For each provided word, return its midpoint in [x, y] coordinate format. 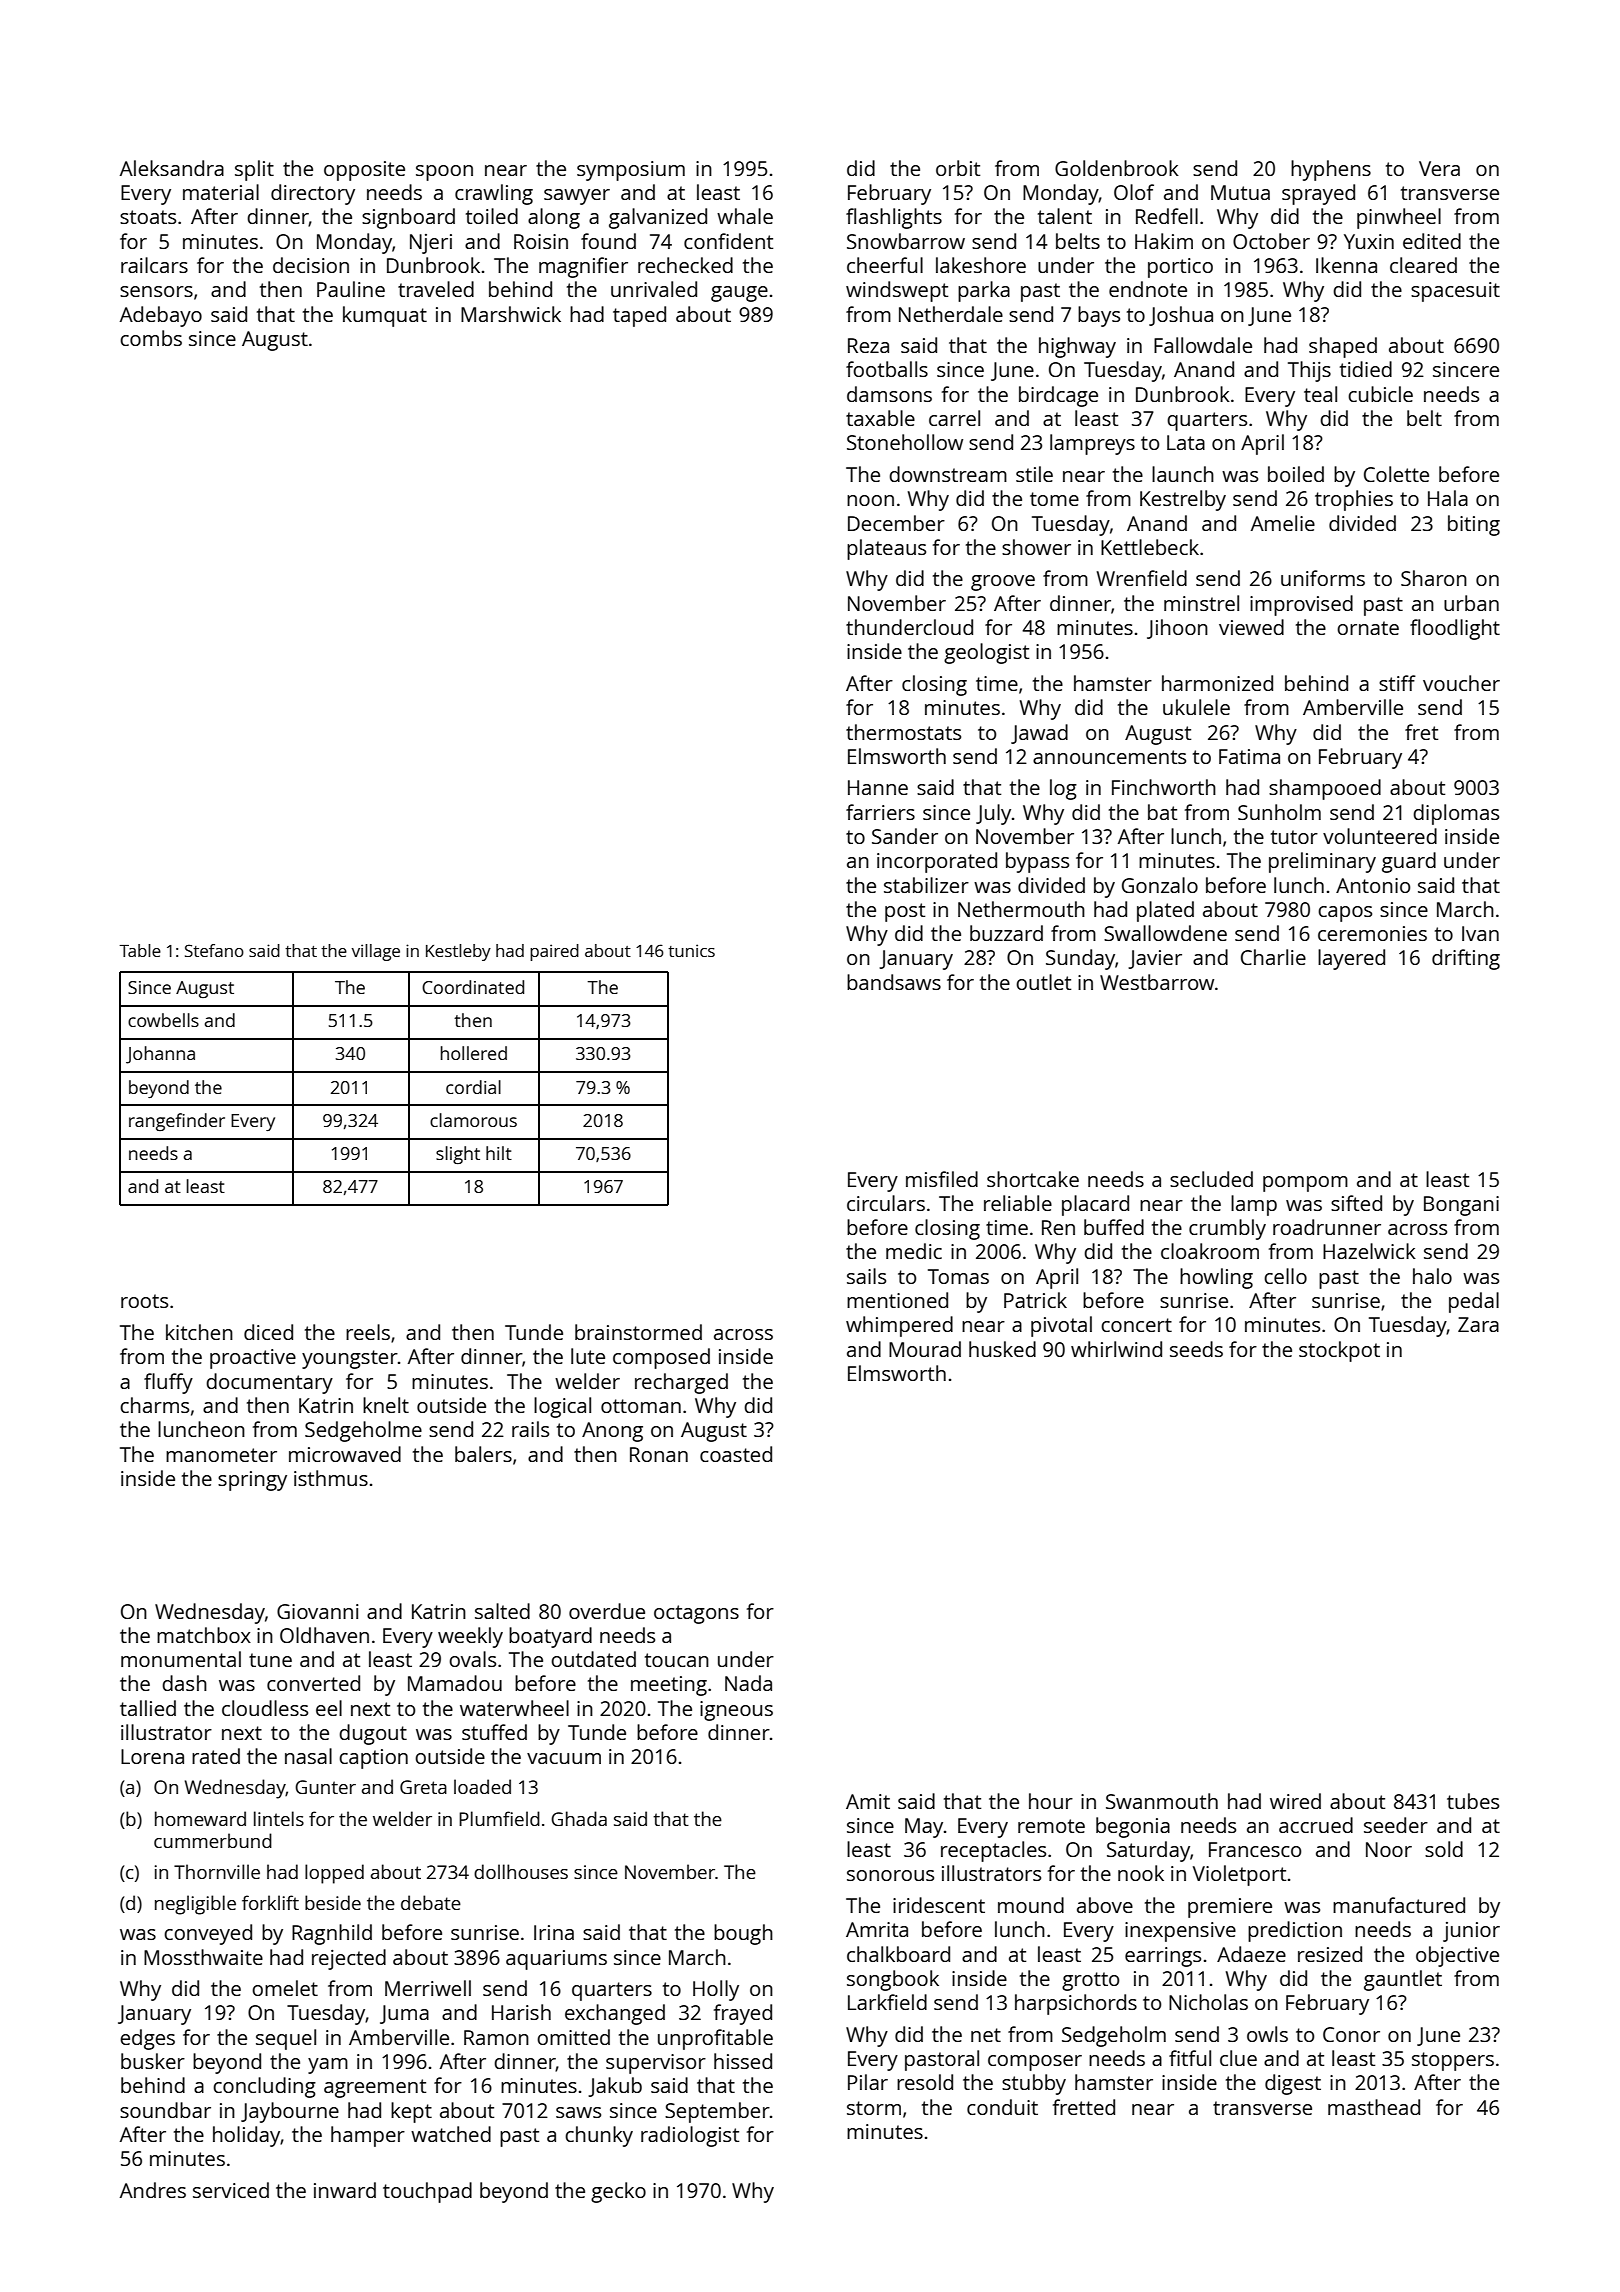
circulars [886, 1203]
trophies [1354, 500]
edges [147, 2039]
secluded [1211, 1179]
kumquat [385, 316]
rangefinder [177, 1122]
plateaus [886, 549]
